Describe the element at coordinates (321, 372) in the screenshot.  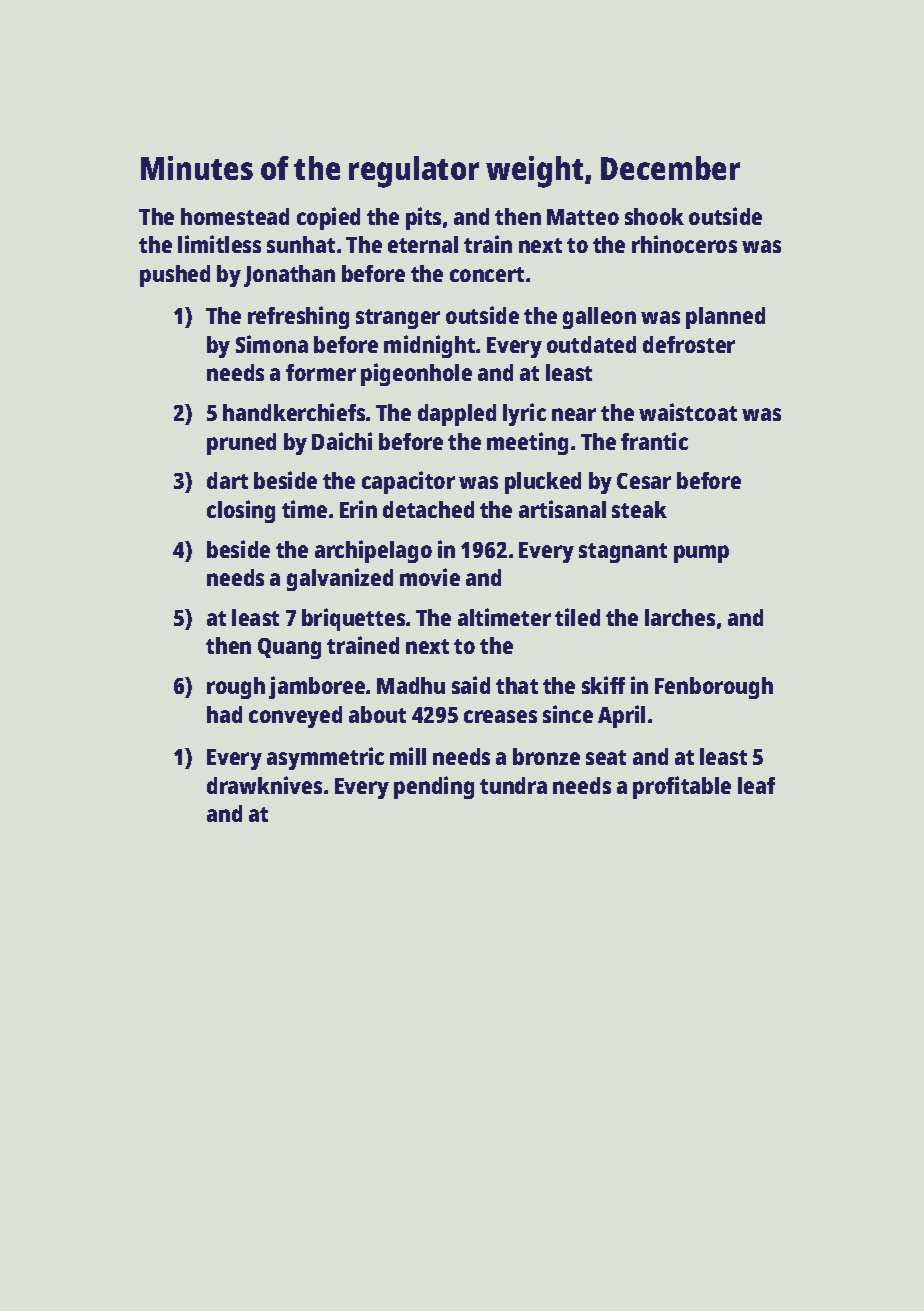
I see `former` at that location.
